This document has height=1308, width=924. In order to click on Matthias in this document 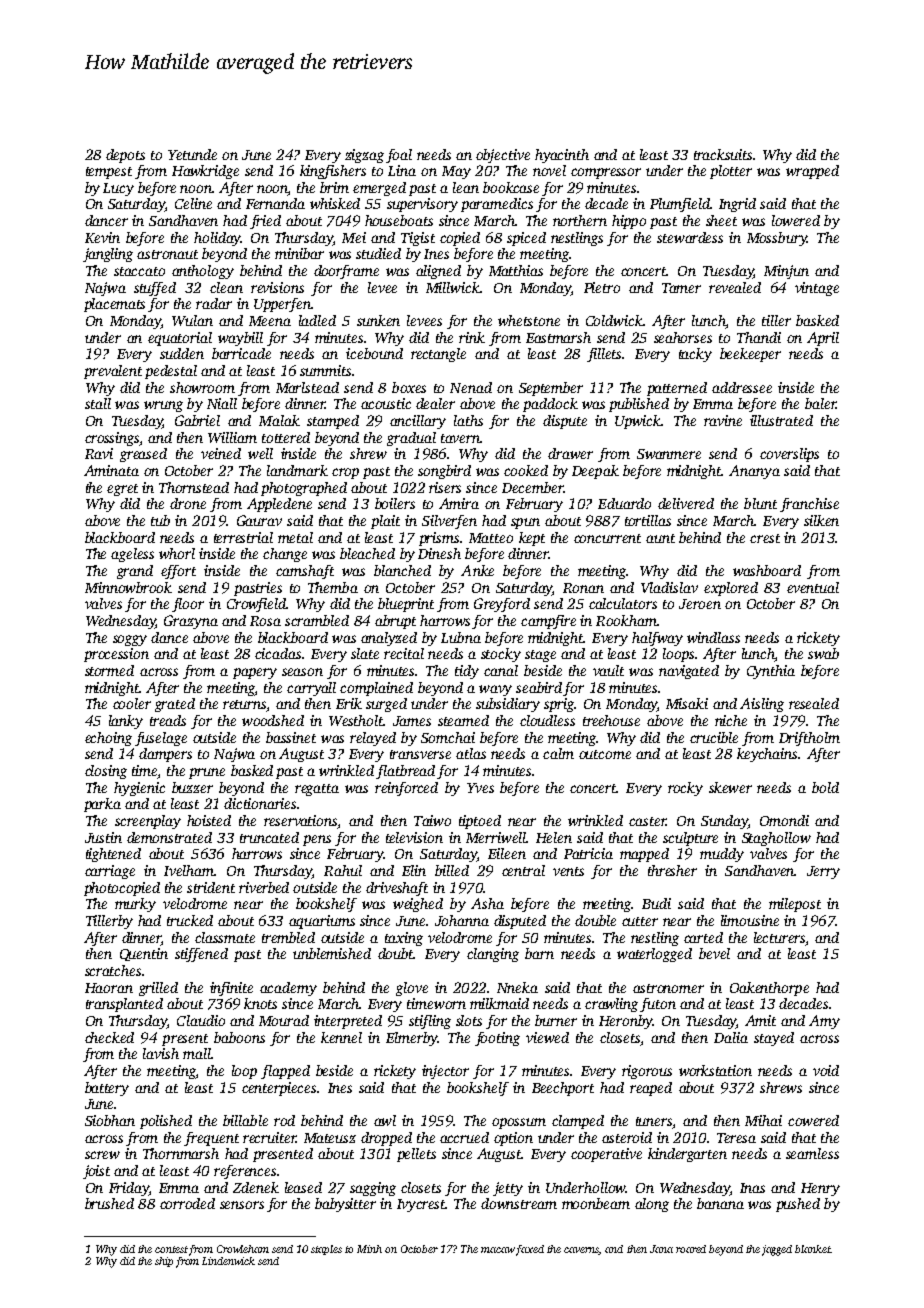, I will do `click(516, 270)`.
